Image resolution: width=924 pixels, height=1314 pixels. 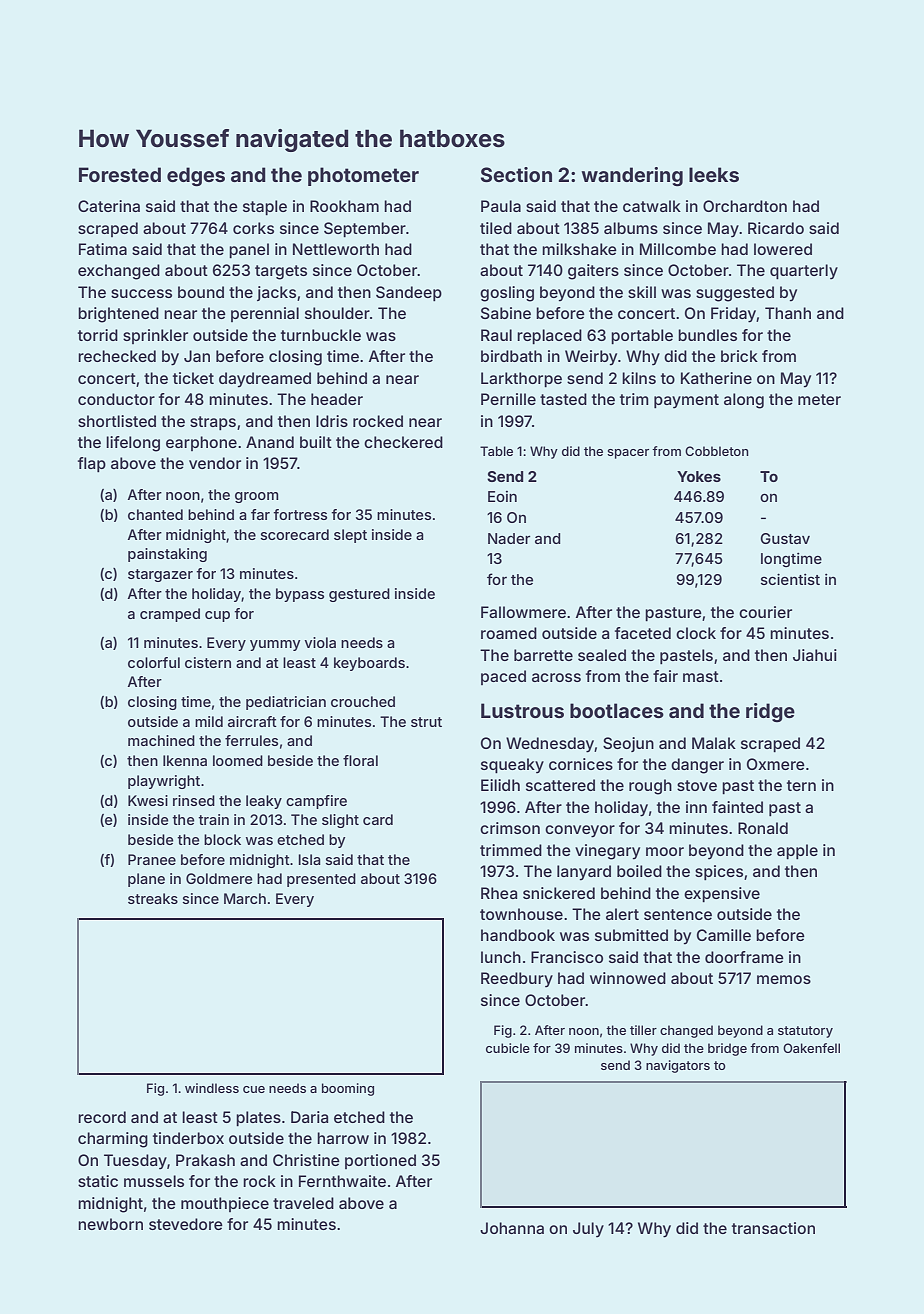 What do you see at coordinates (776, 764) in the image?
I see `Oxmere` at bounding box center [776, 764].
